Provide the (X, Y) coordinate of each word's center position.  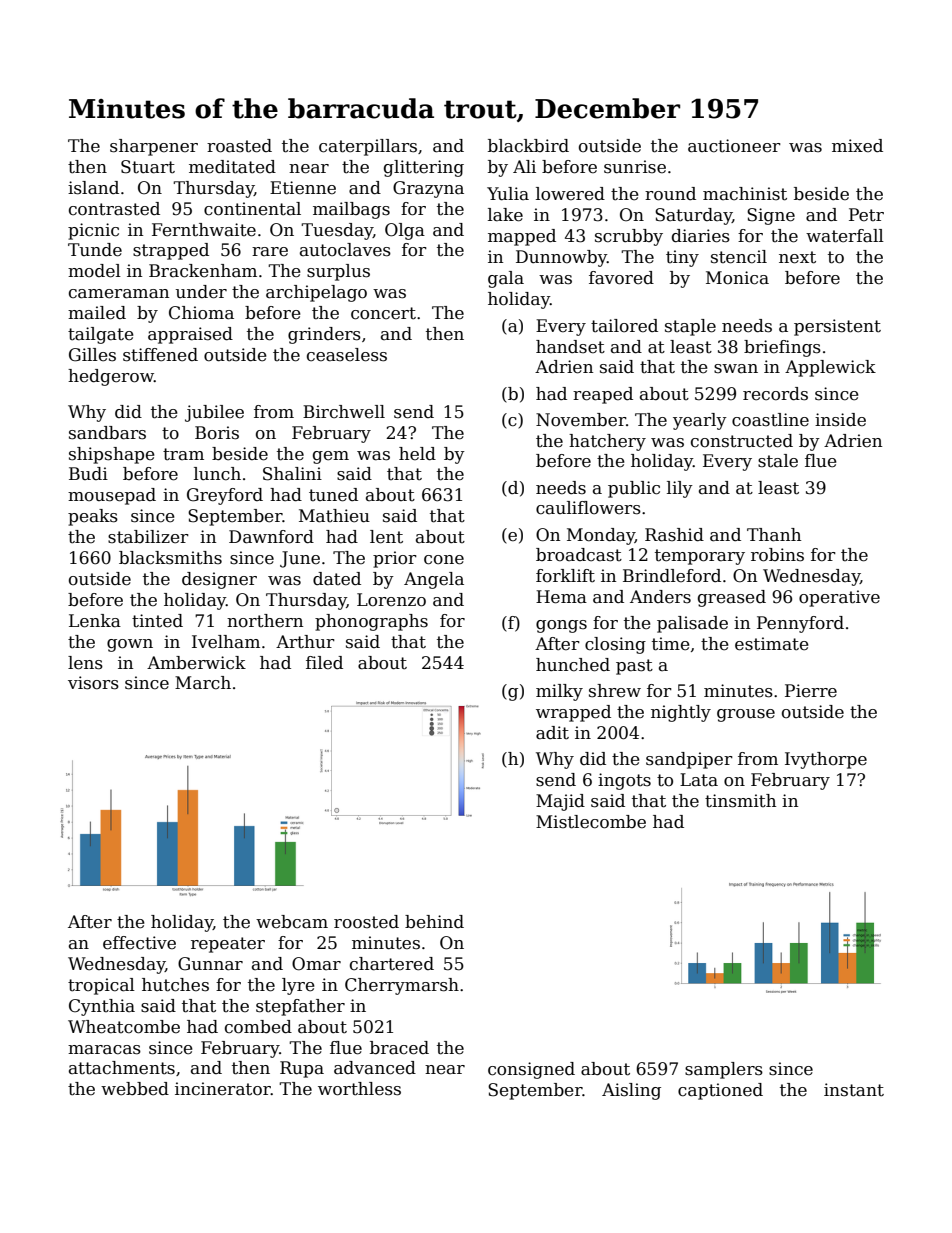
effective (139, 943)
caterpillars (368, 147)
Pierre (811, 691)
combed (258, 1027)
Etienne (303, 188)
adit (552, 733)
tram (183, 454)
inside (840, 420)
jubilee (214, 413)
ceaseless (347, 355)
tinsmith (740, 801)
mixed (857, 146)
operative (839, 598)
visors (93, 683)
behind (434, 922)
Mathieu (334, 516)
